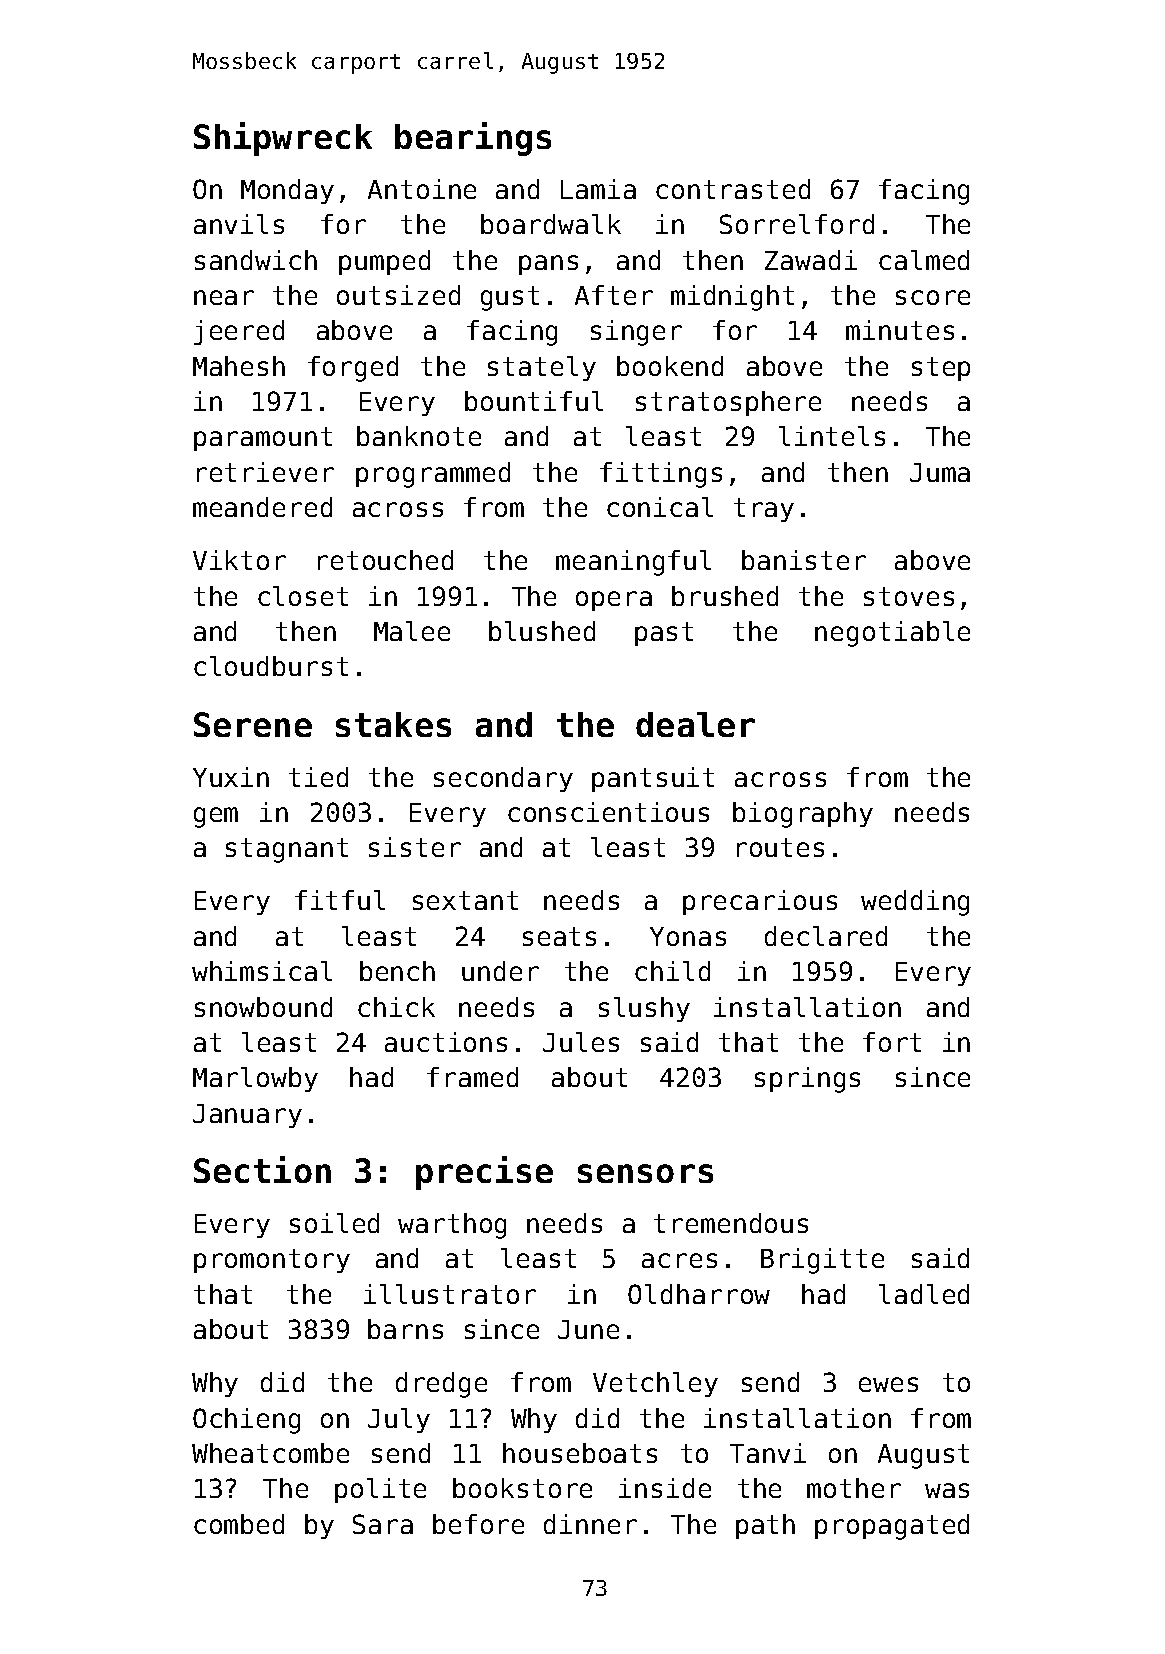 The image size is (1165, 1654). What do you see at coordinates (608, 812) in the document?
I see `conscientious` at bounding box center [608, 812].
